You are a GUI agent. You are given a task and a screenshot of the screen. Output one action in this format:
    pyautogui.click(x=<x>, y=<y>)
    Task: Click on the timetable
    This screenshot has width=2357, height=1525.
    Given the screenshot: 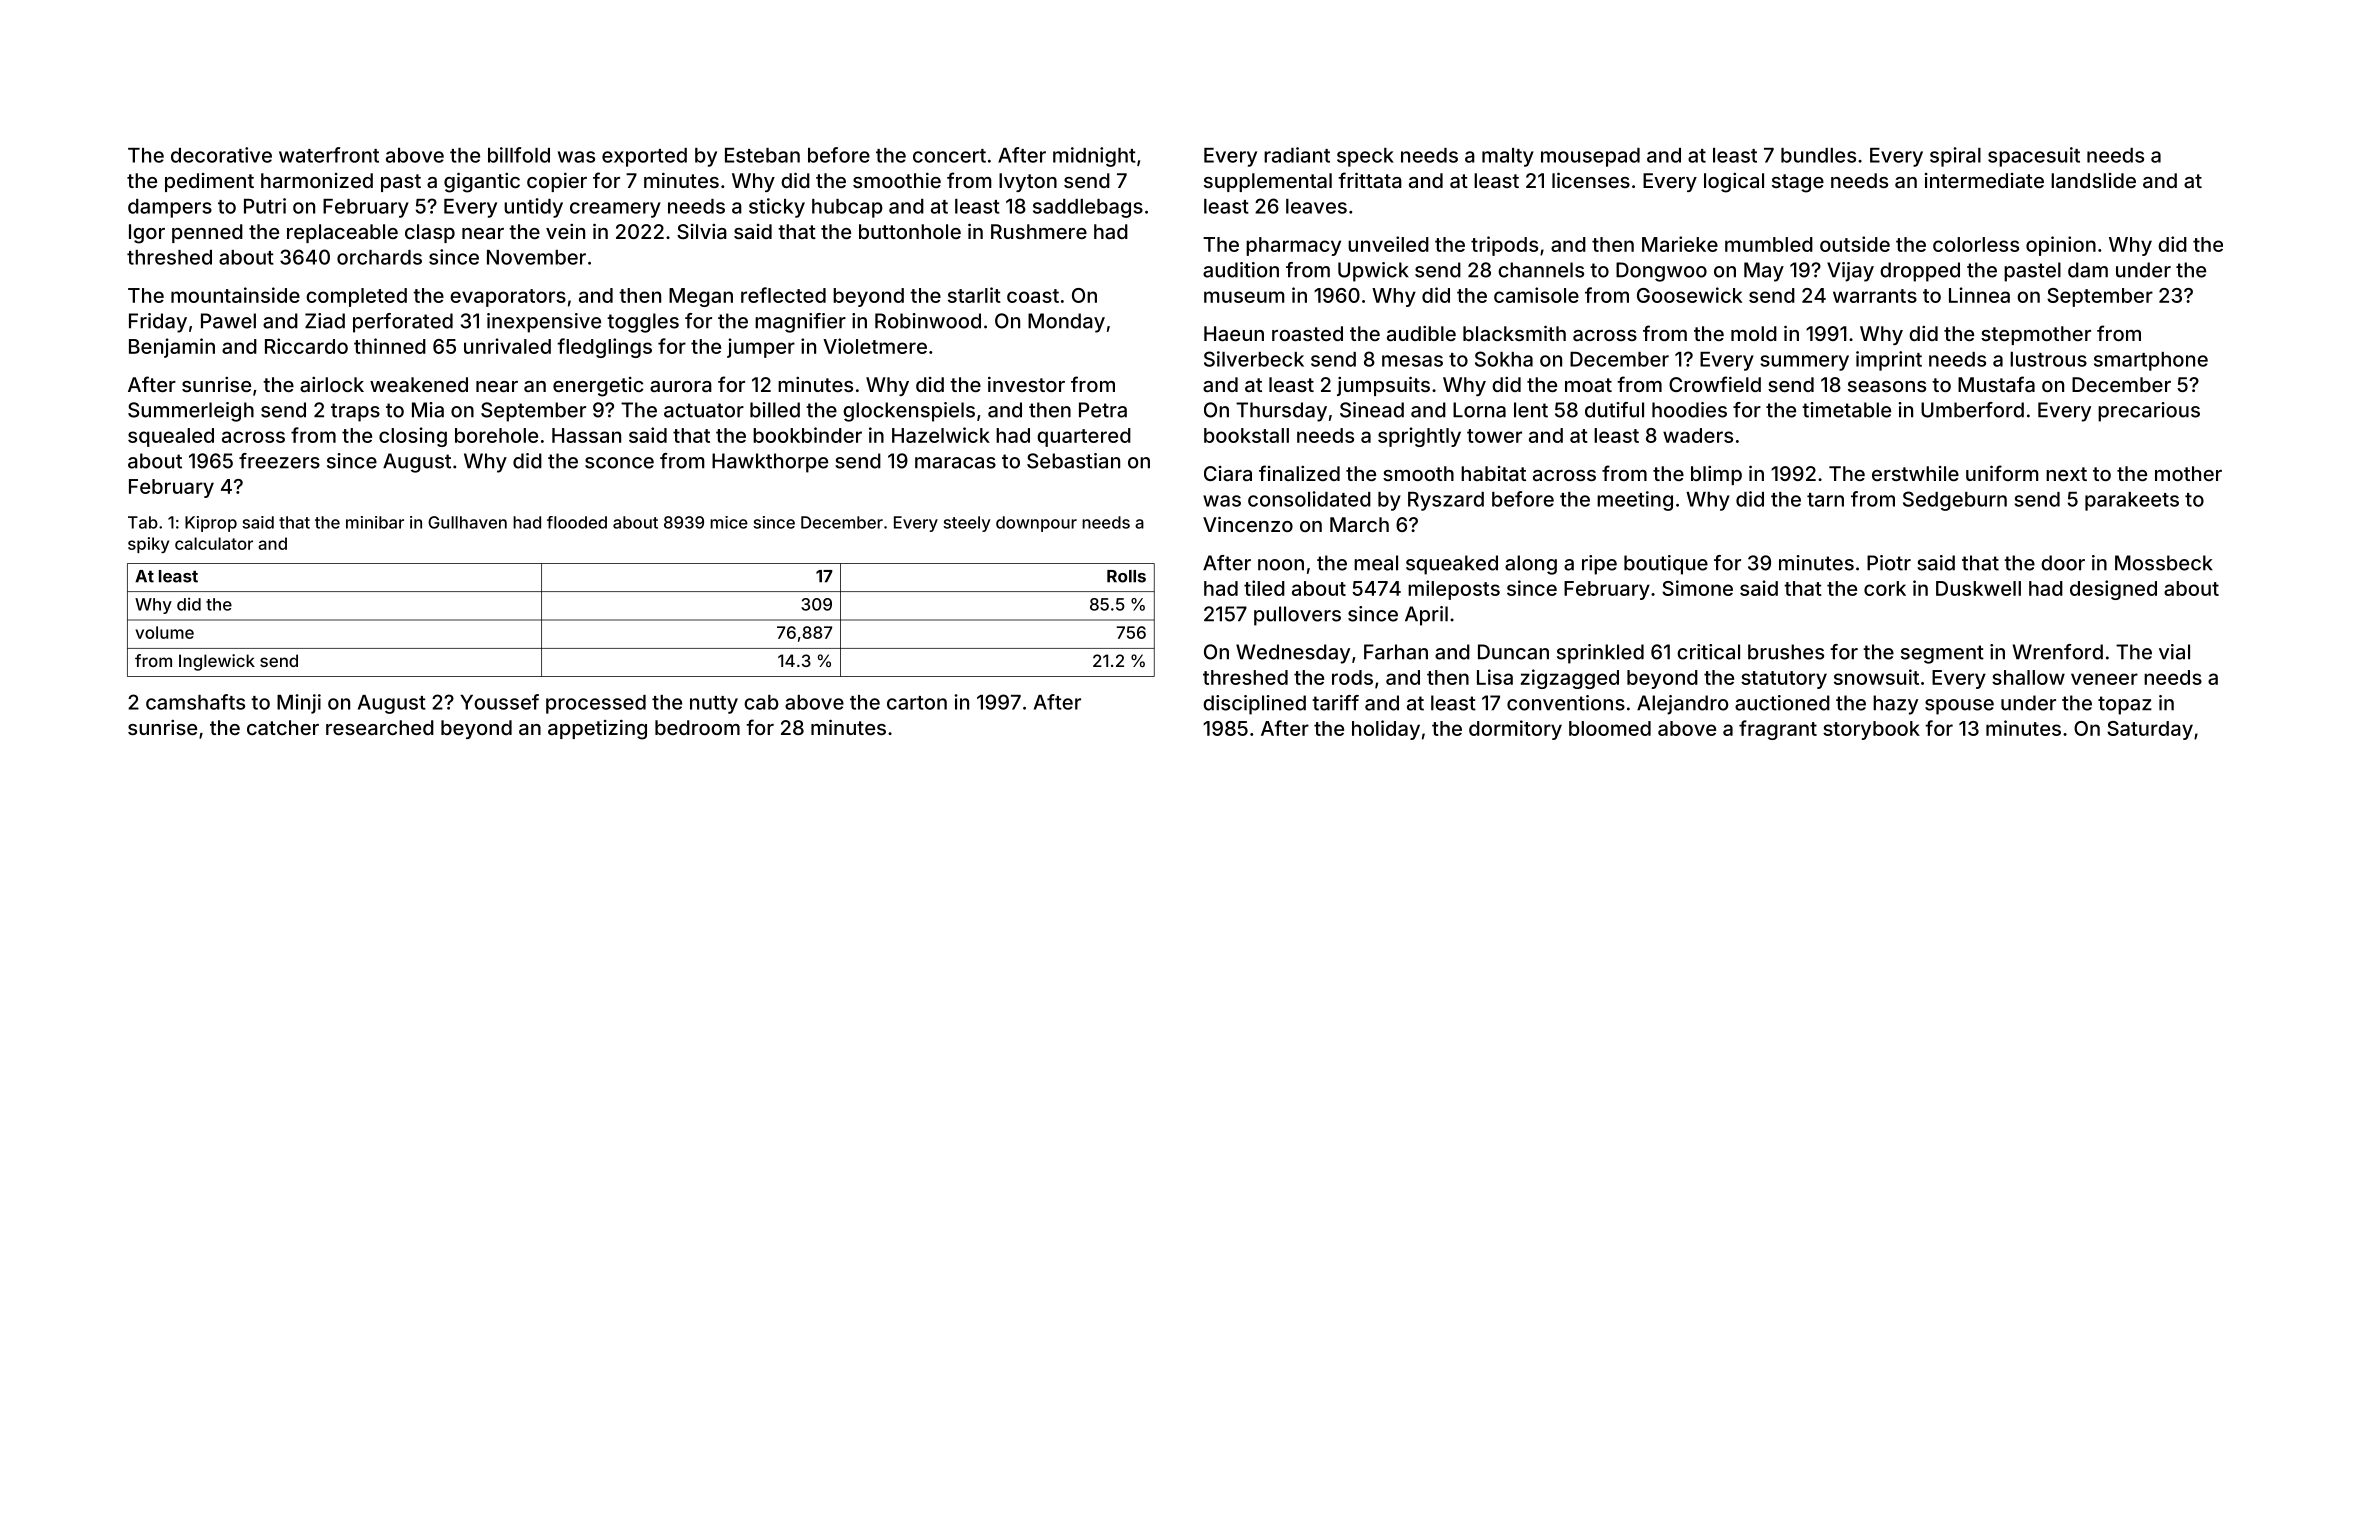 What is the action you would take?
    pyautogui.click(x=1846, y=410)
